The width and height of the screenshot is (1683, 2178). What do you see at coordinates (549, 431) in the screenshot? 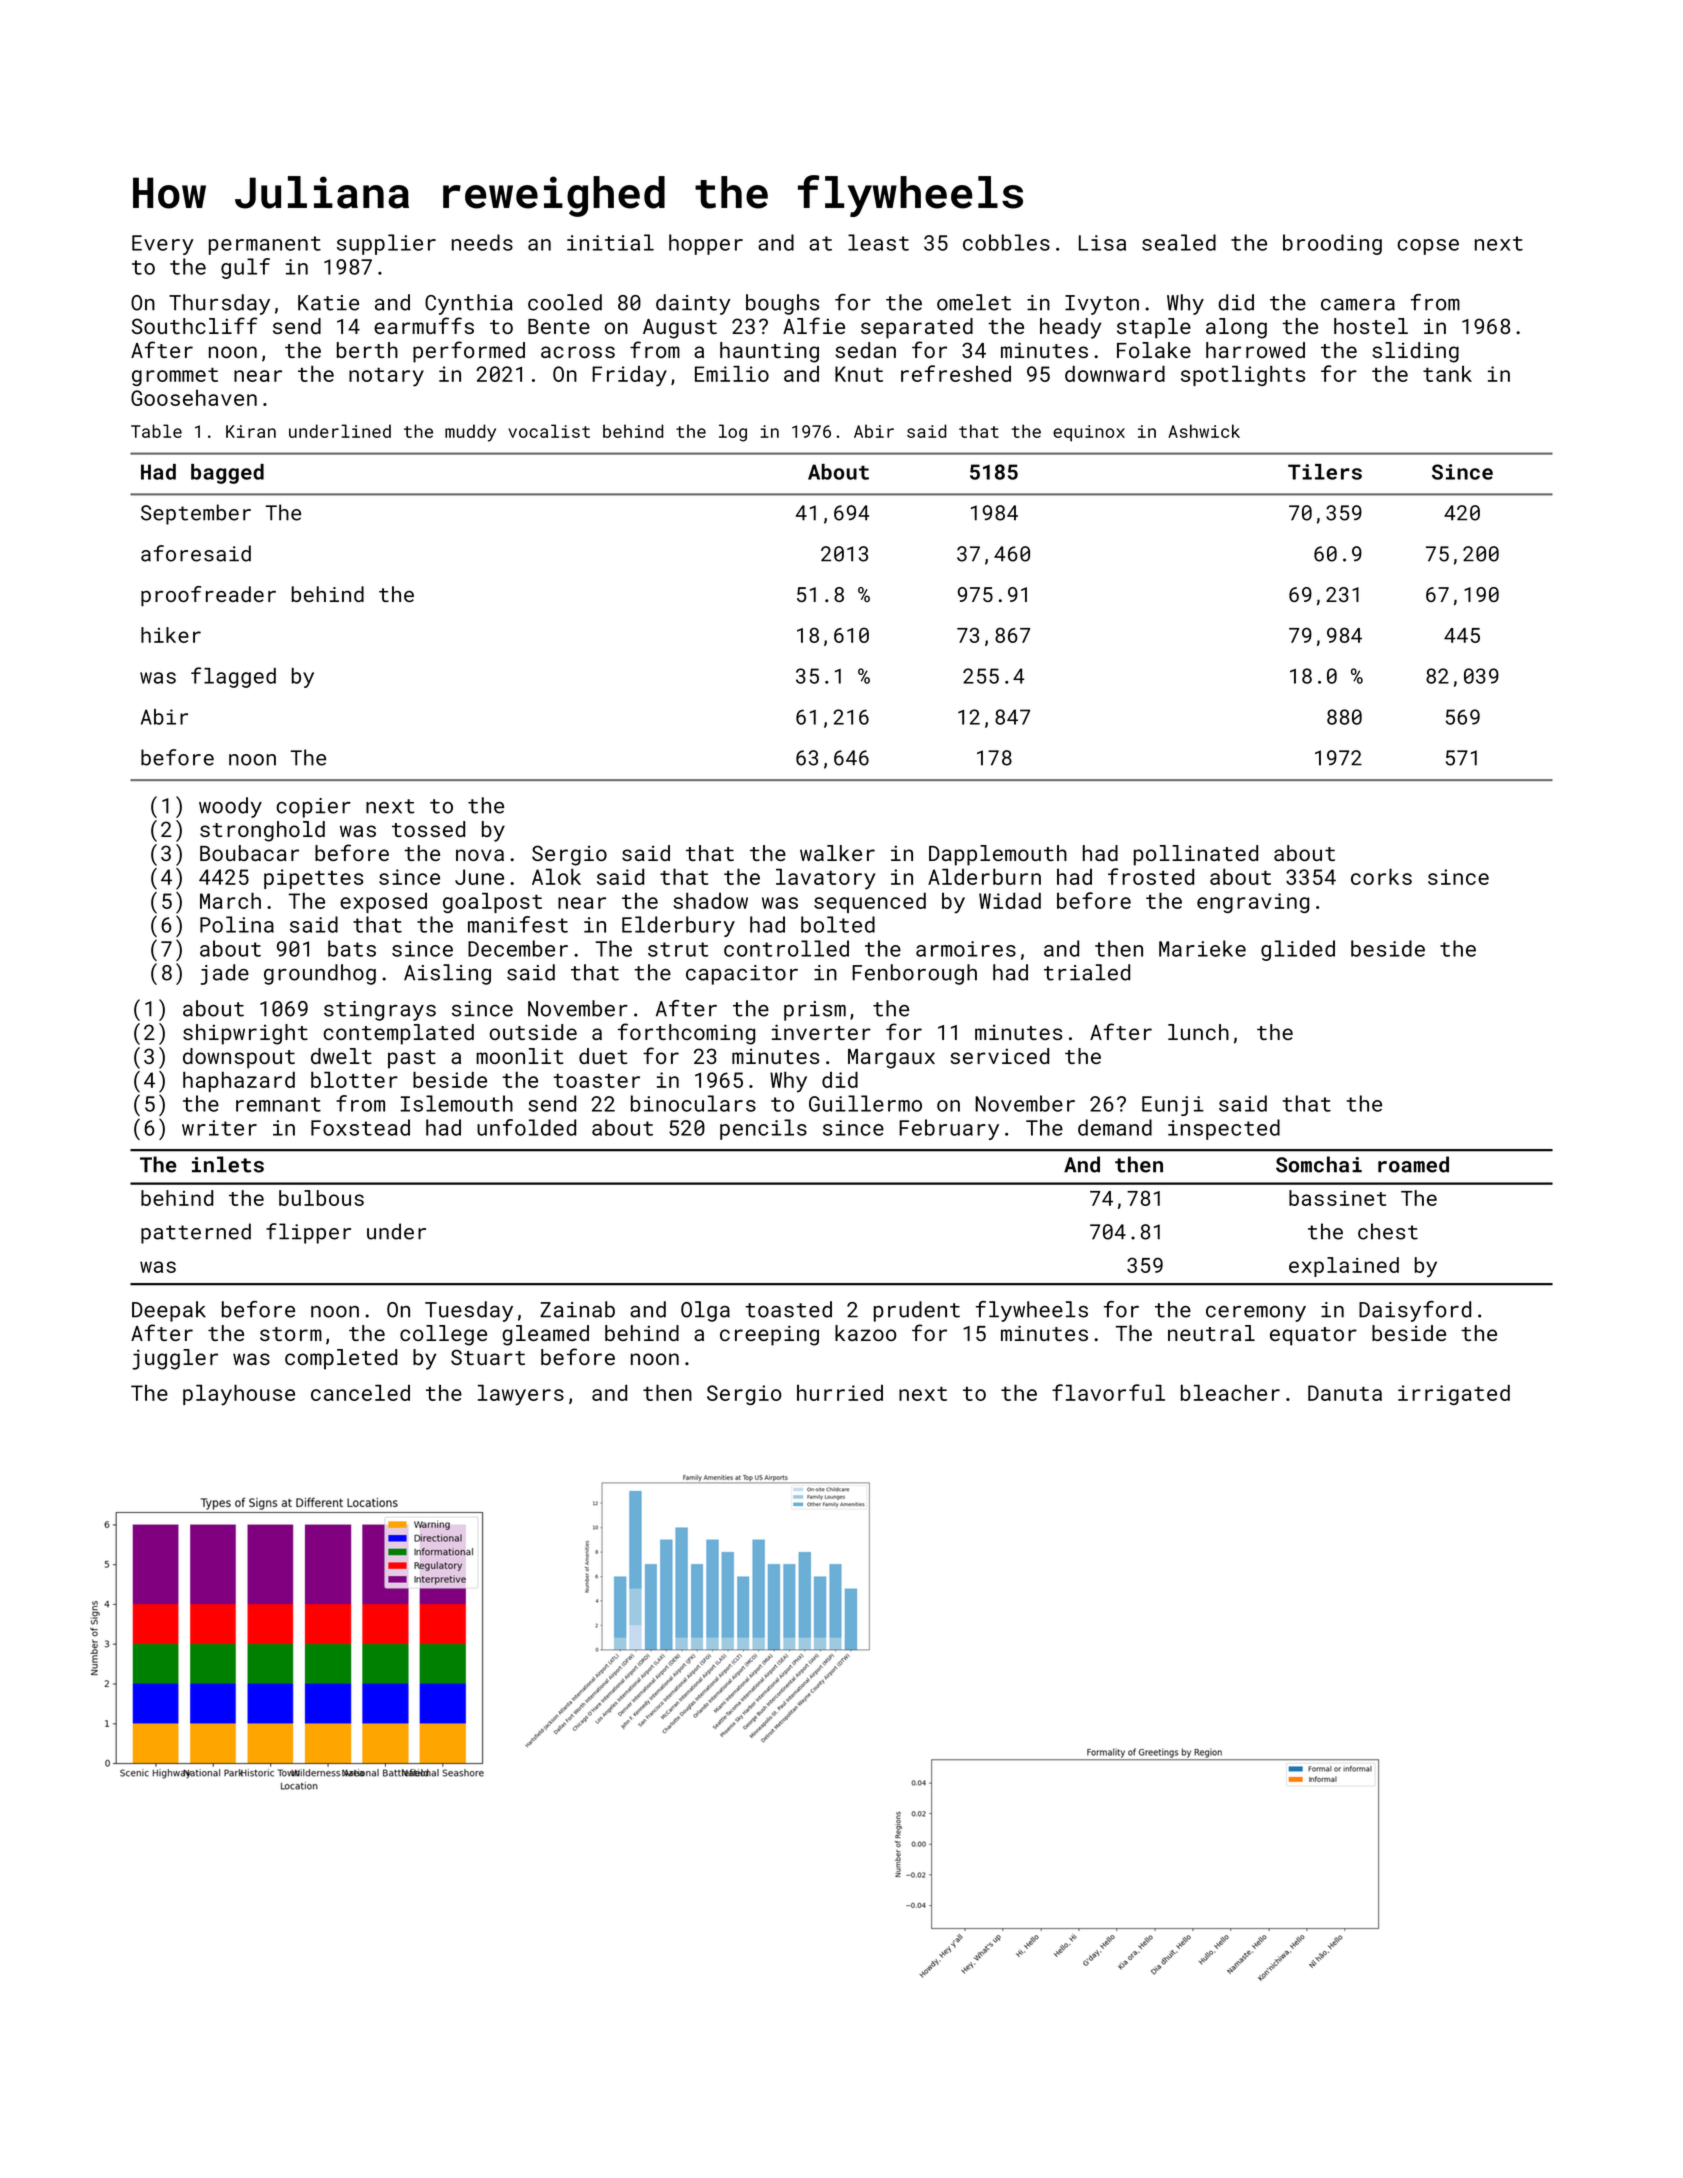
I see `vocalist` at bounding box center [549, 431].
